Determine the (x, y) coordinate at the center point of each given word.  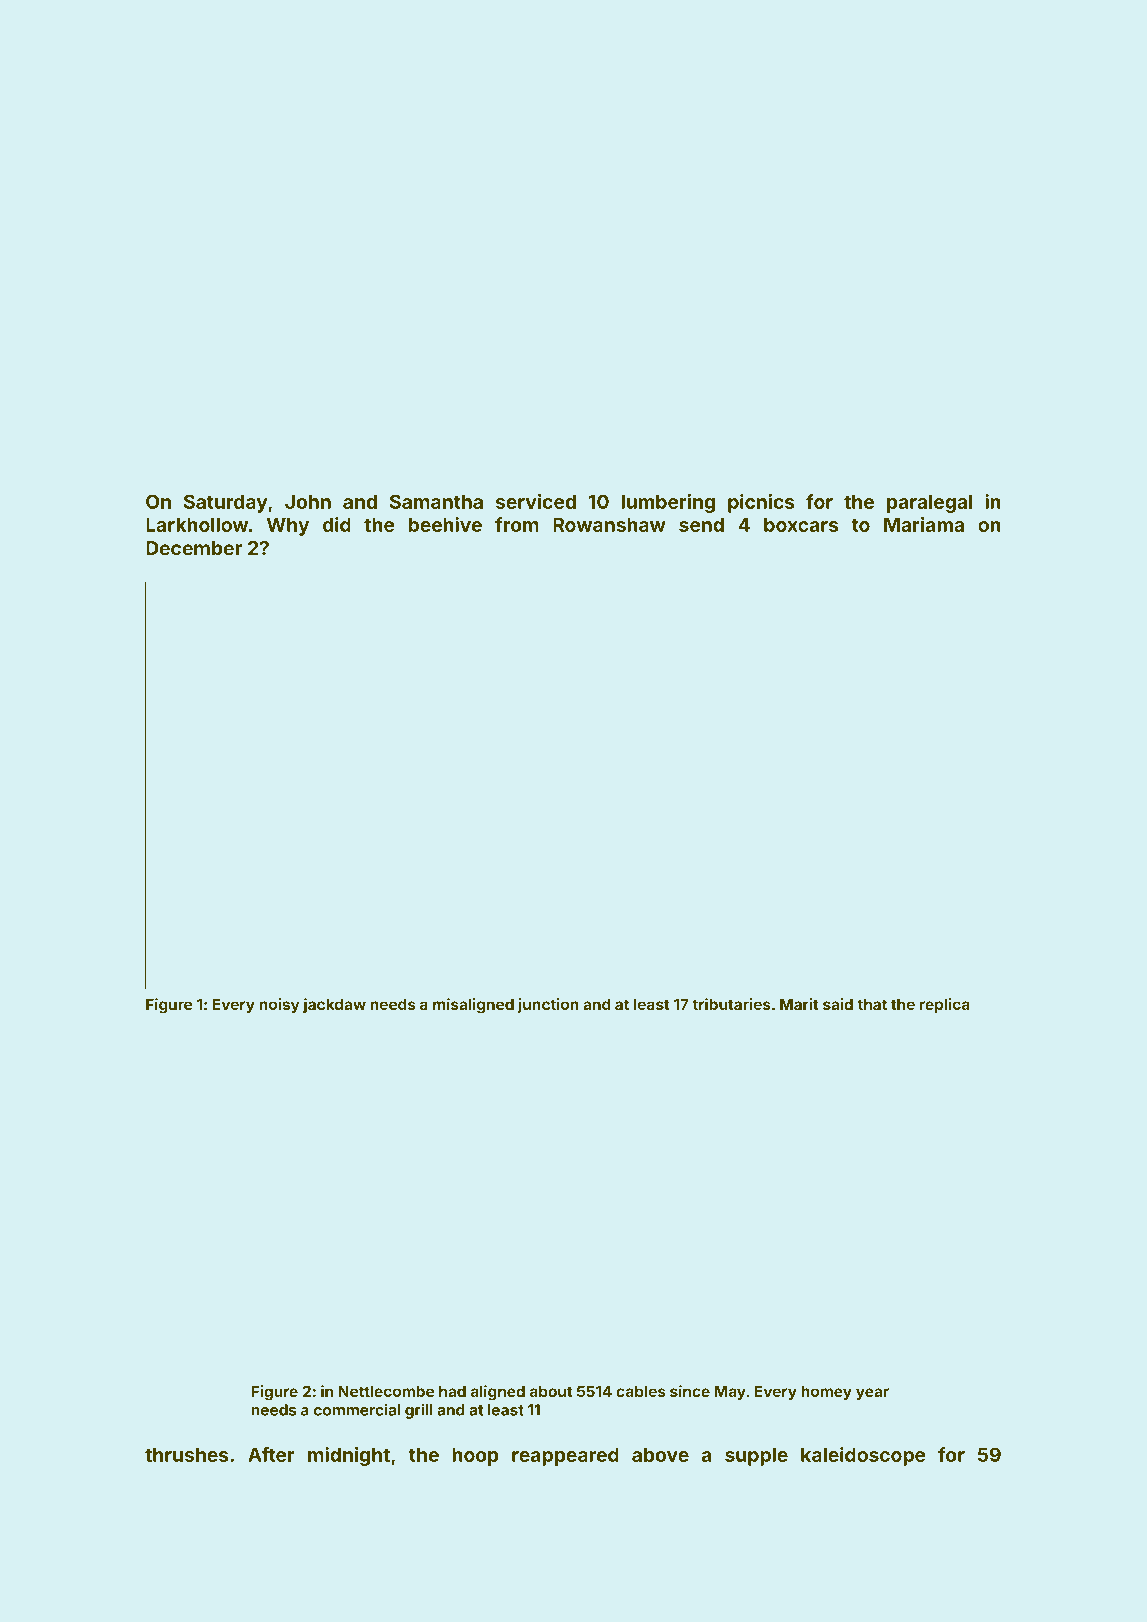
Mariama (924, 524)
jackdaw (334, 1005)
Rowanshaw (609, 524)
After (271, 1454)
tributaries (731, 1004)
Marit (799, 1004)
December (194, 548)
